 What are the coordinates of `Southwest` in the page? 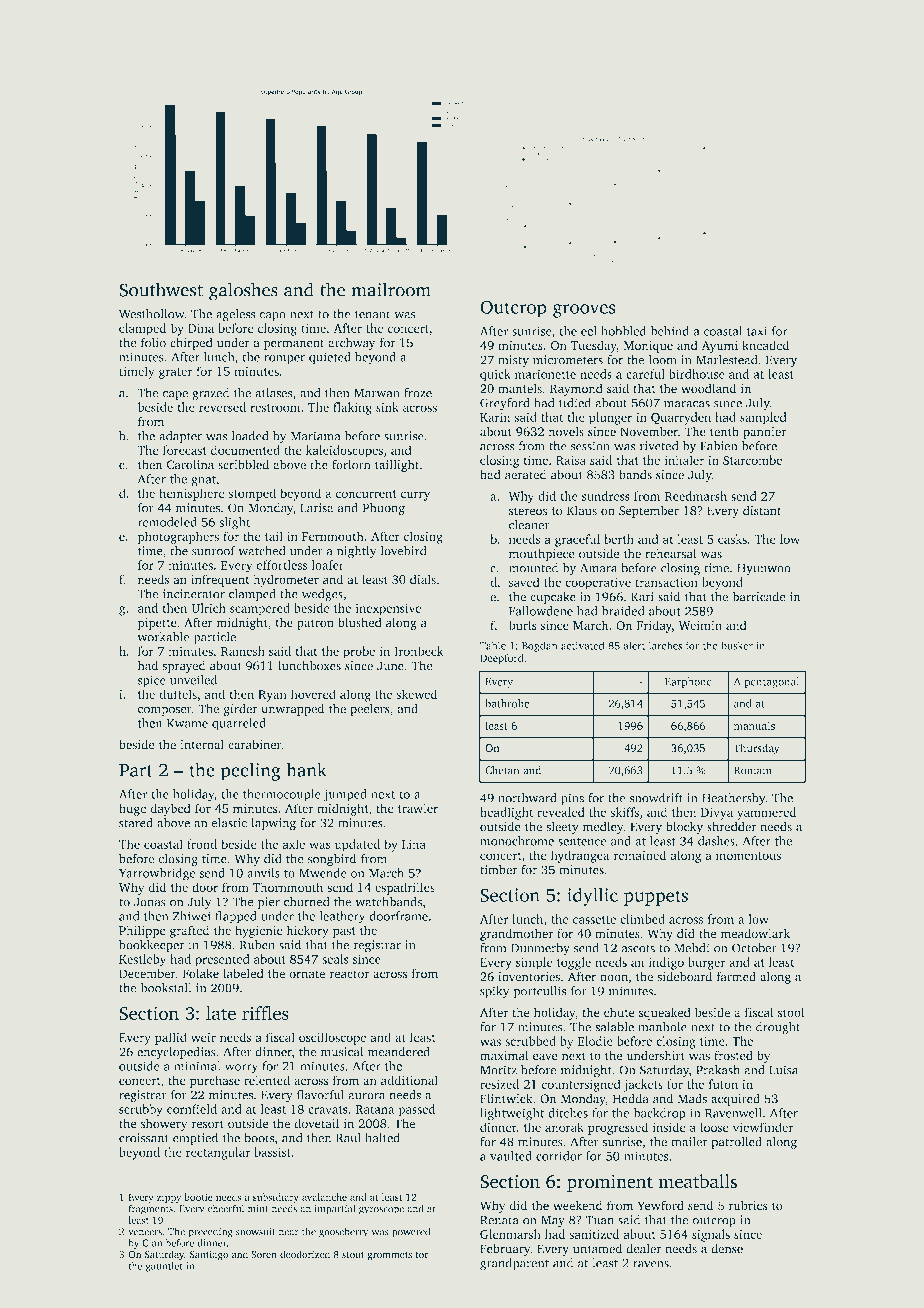 It's located at (161, 289).
